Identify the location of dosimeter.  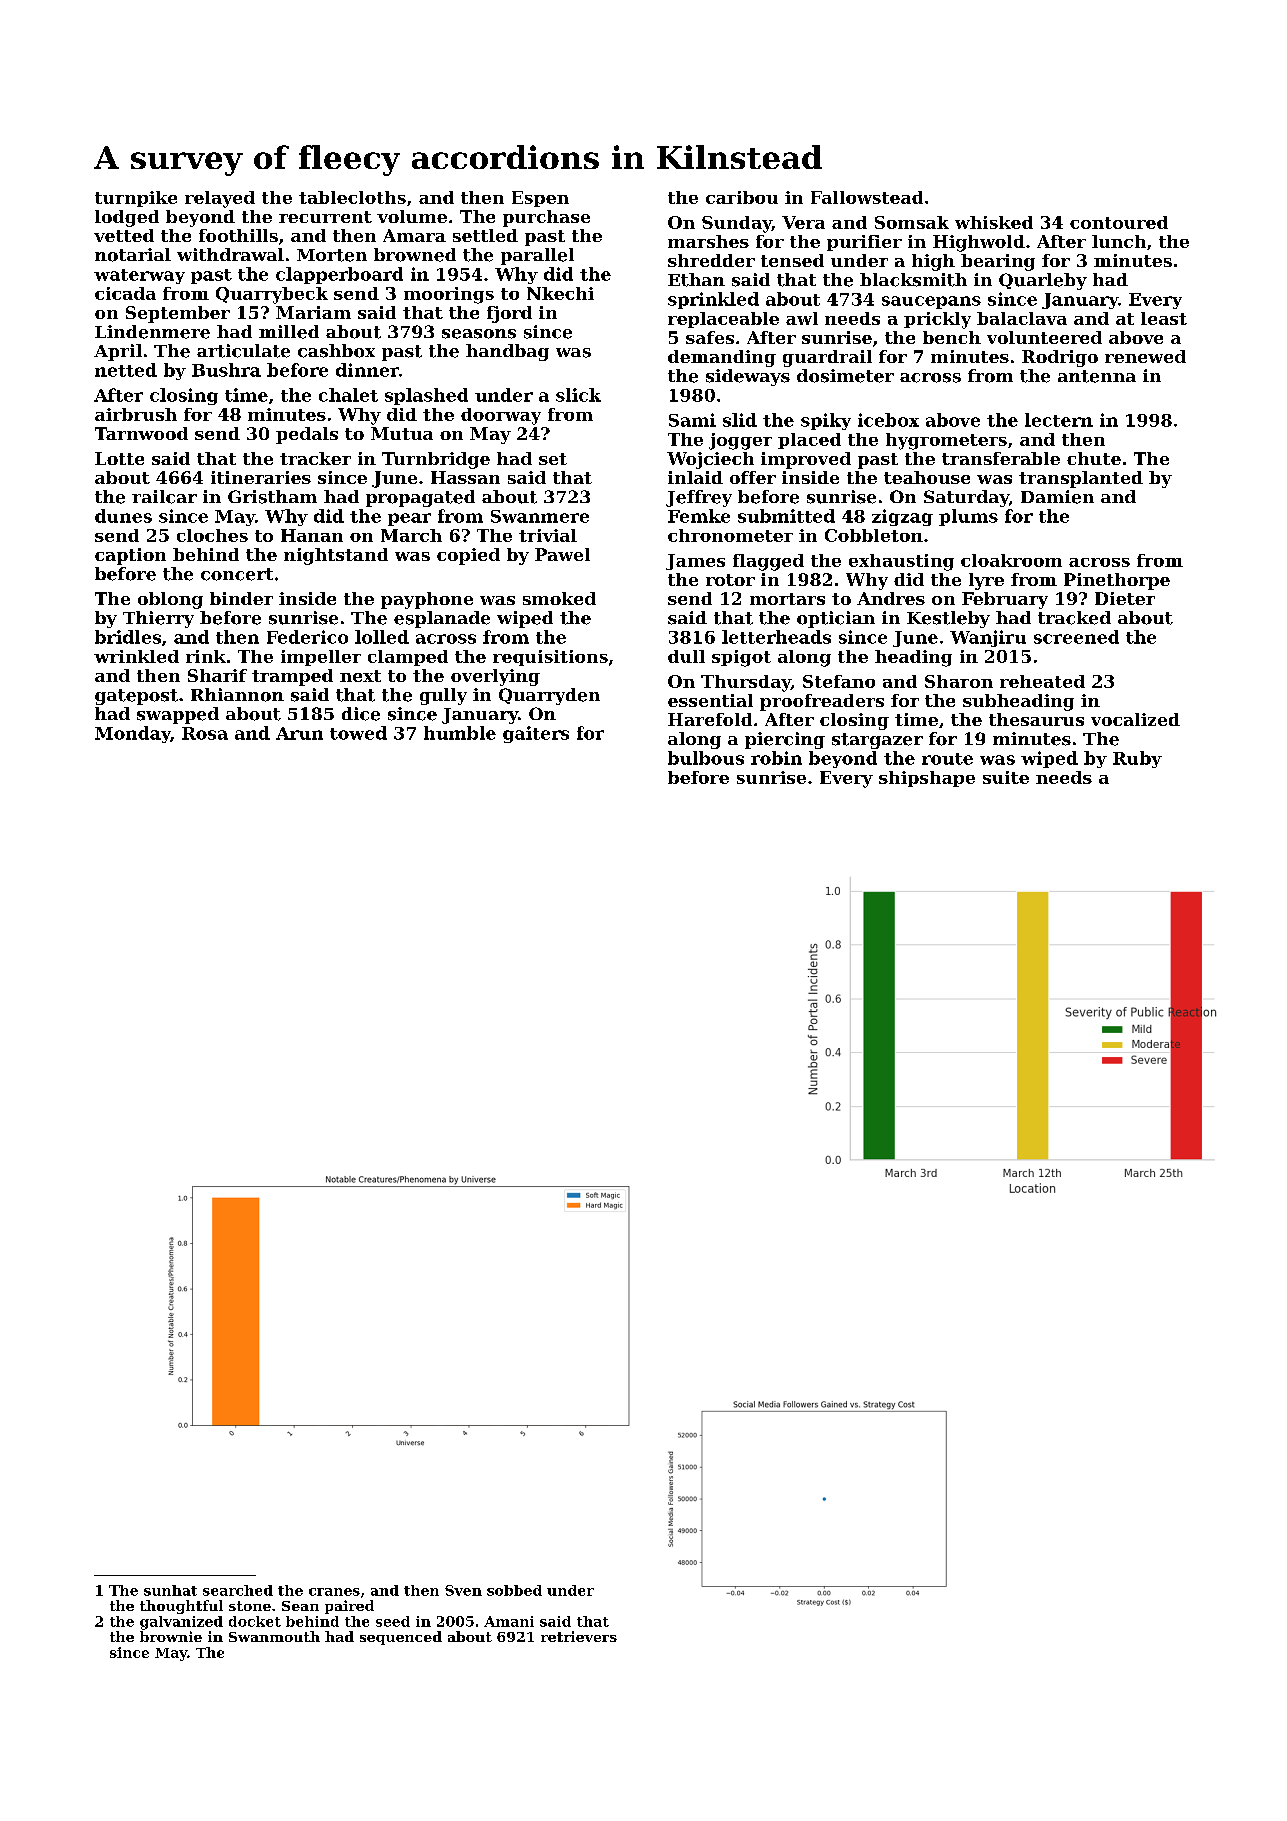
(845, 376).
